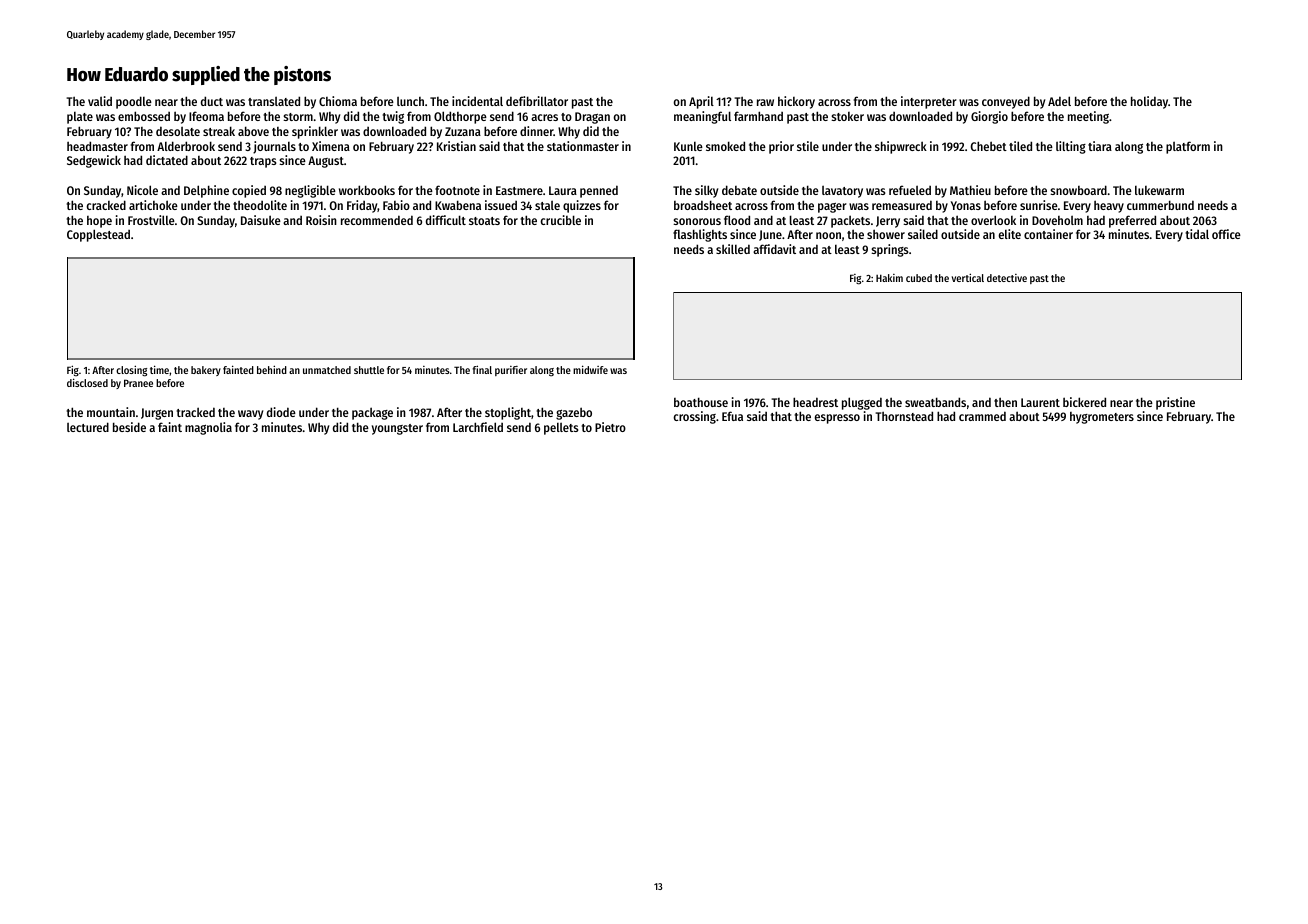 The image size is (1308, 924). Describe the element at coordinates (590, 369) in the screenshot. I see `midwife` at that location.
